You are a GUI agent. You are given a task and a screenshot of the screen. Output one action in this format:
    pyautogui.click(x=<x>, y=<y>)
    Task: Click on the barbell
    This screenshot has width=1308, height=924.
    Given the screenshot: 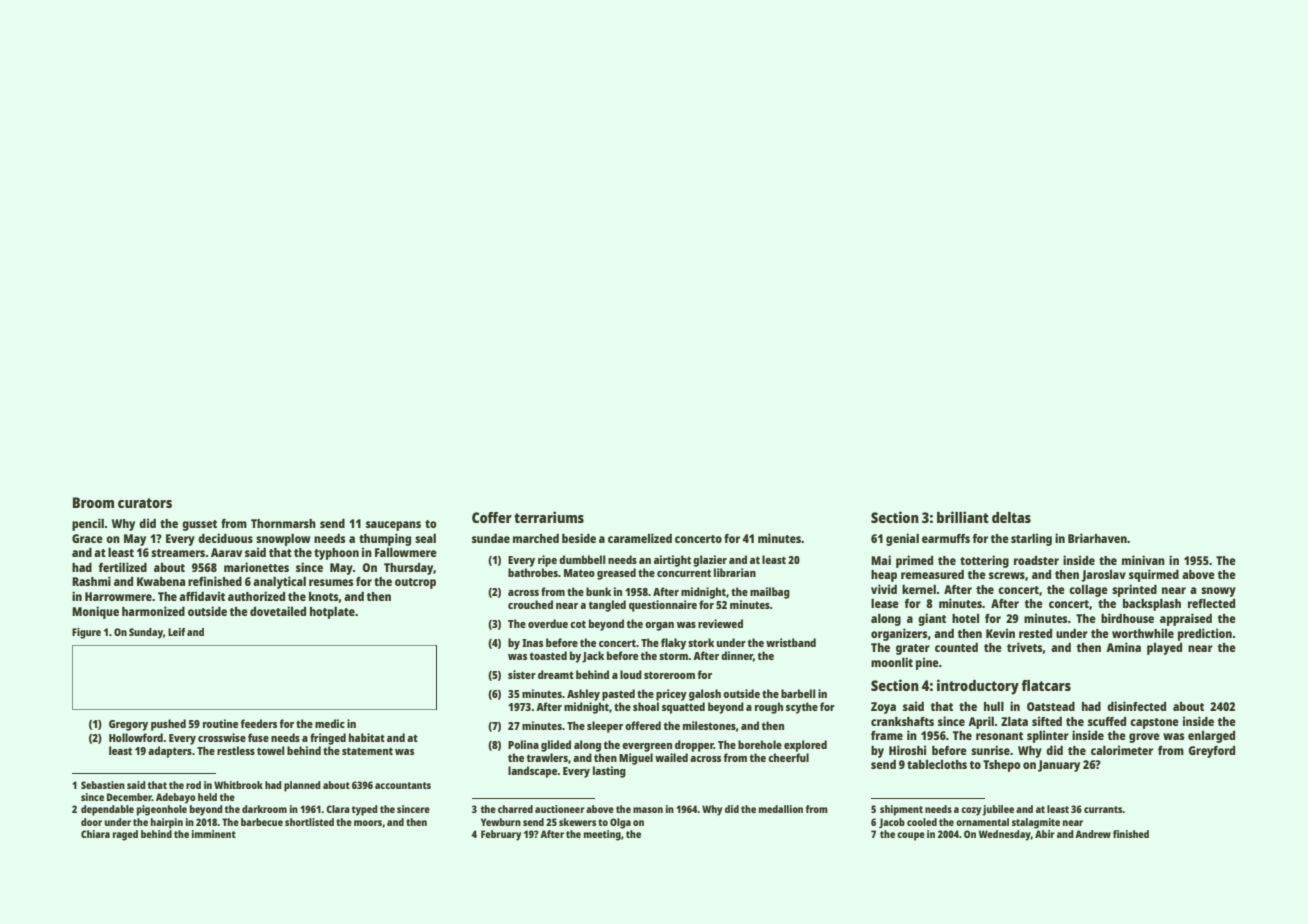 What is the action you would take?
    pyautogui.click(x=798, y=693)
